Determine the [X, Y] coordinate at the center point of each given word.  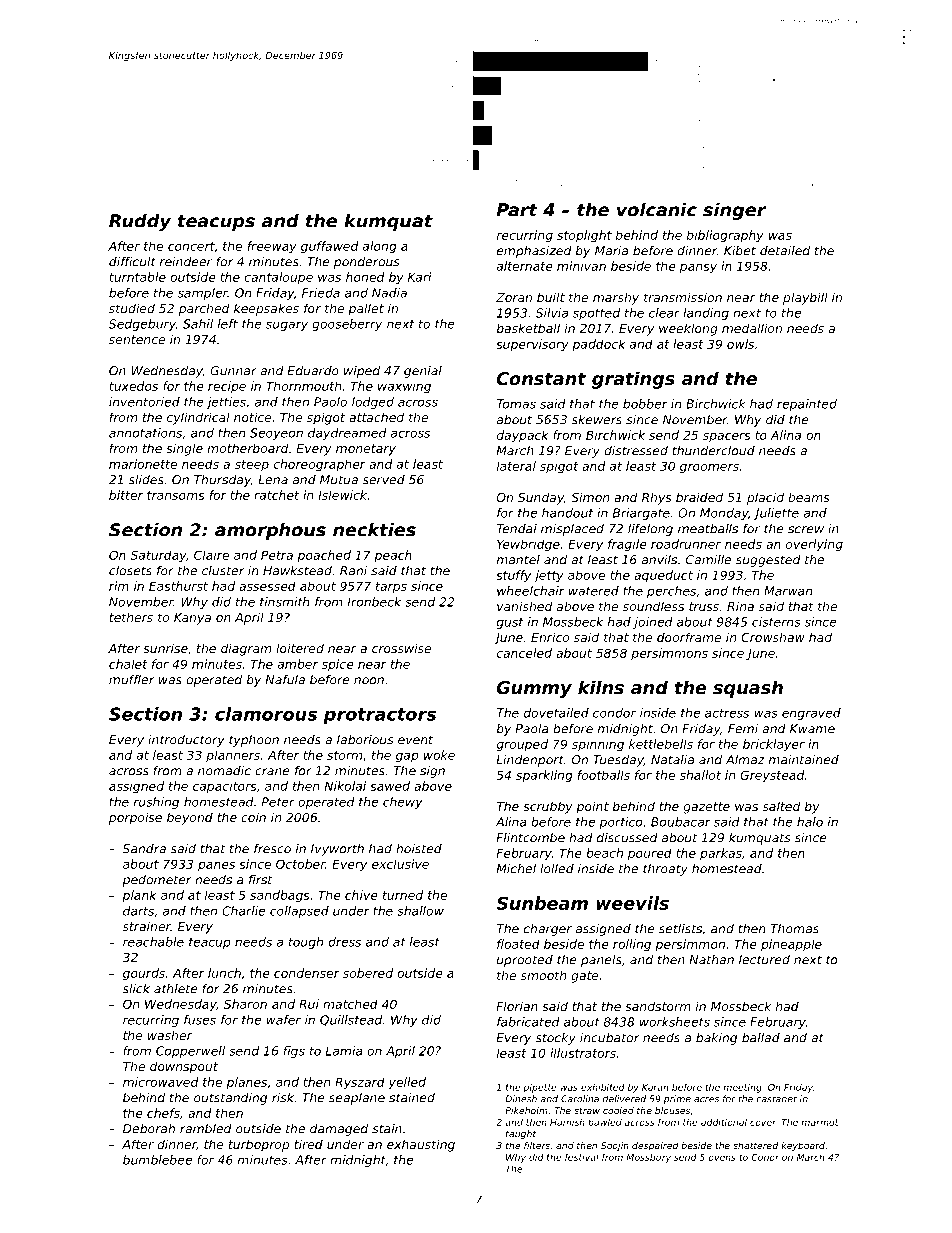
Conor [765, 1157]
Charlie [243, 911]
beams [809, 497]
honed [365, 277]
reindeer [186, 262]
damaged [339, 1130]
